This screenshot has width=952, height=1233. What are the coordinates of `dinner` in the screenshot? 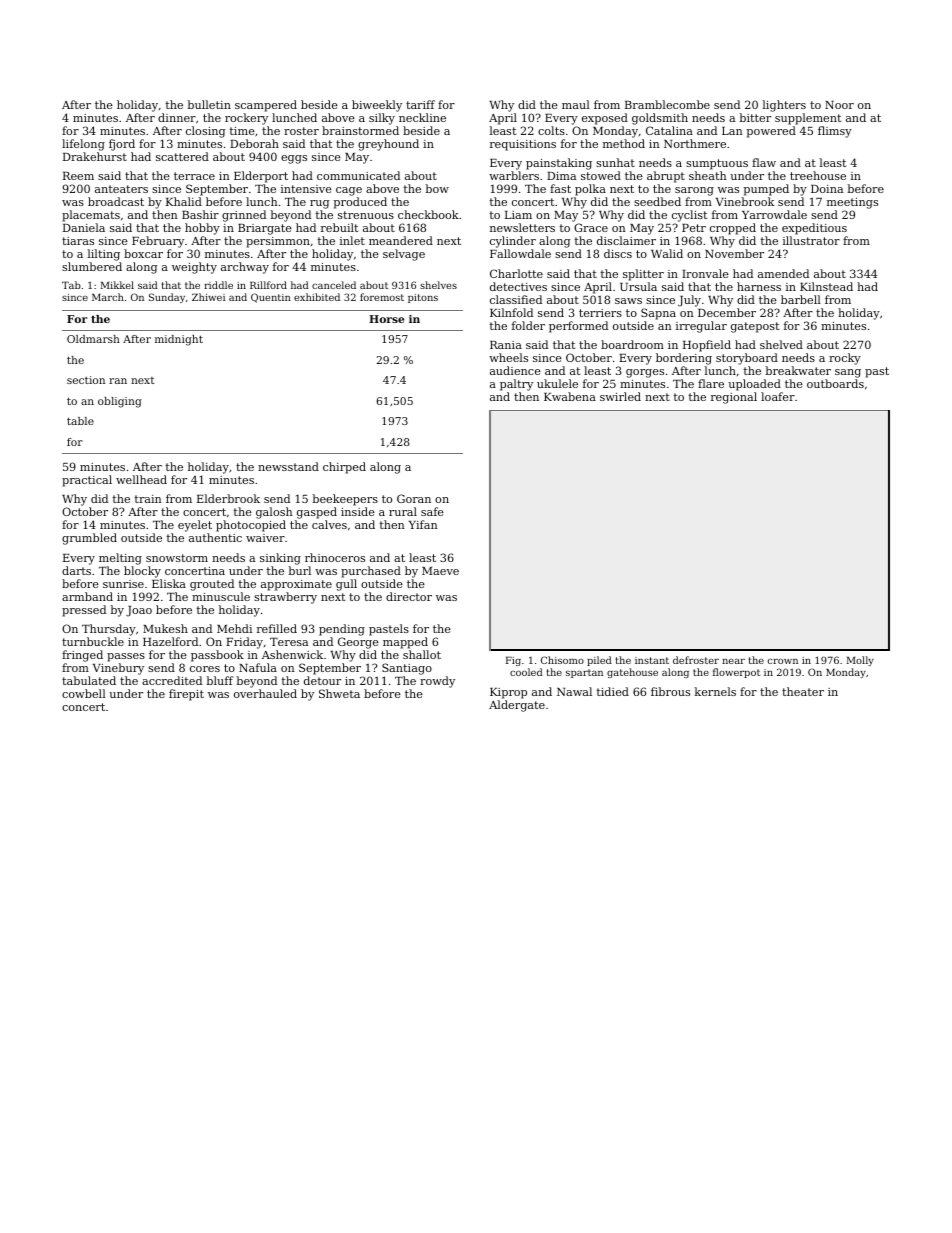 It's located at (177, 117).
